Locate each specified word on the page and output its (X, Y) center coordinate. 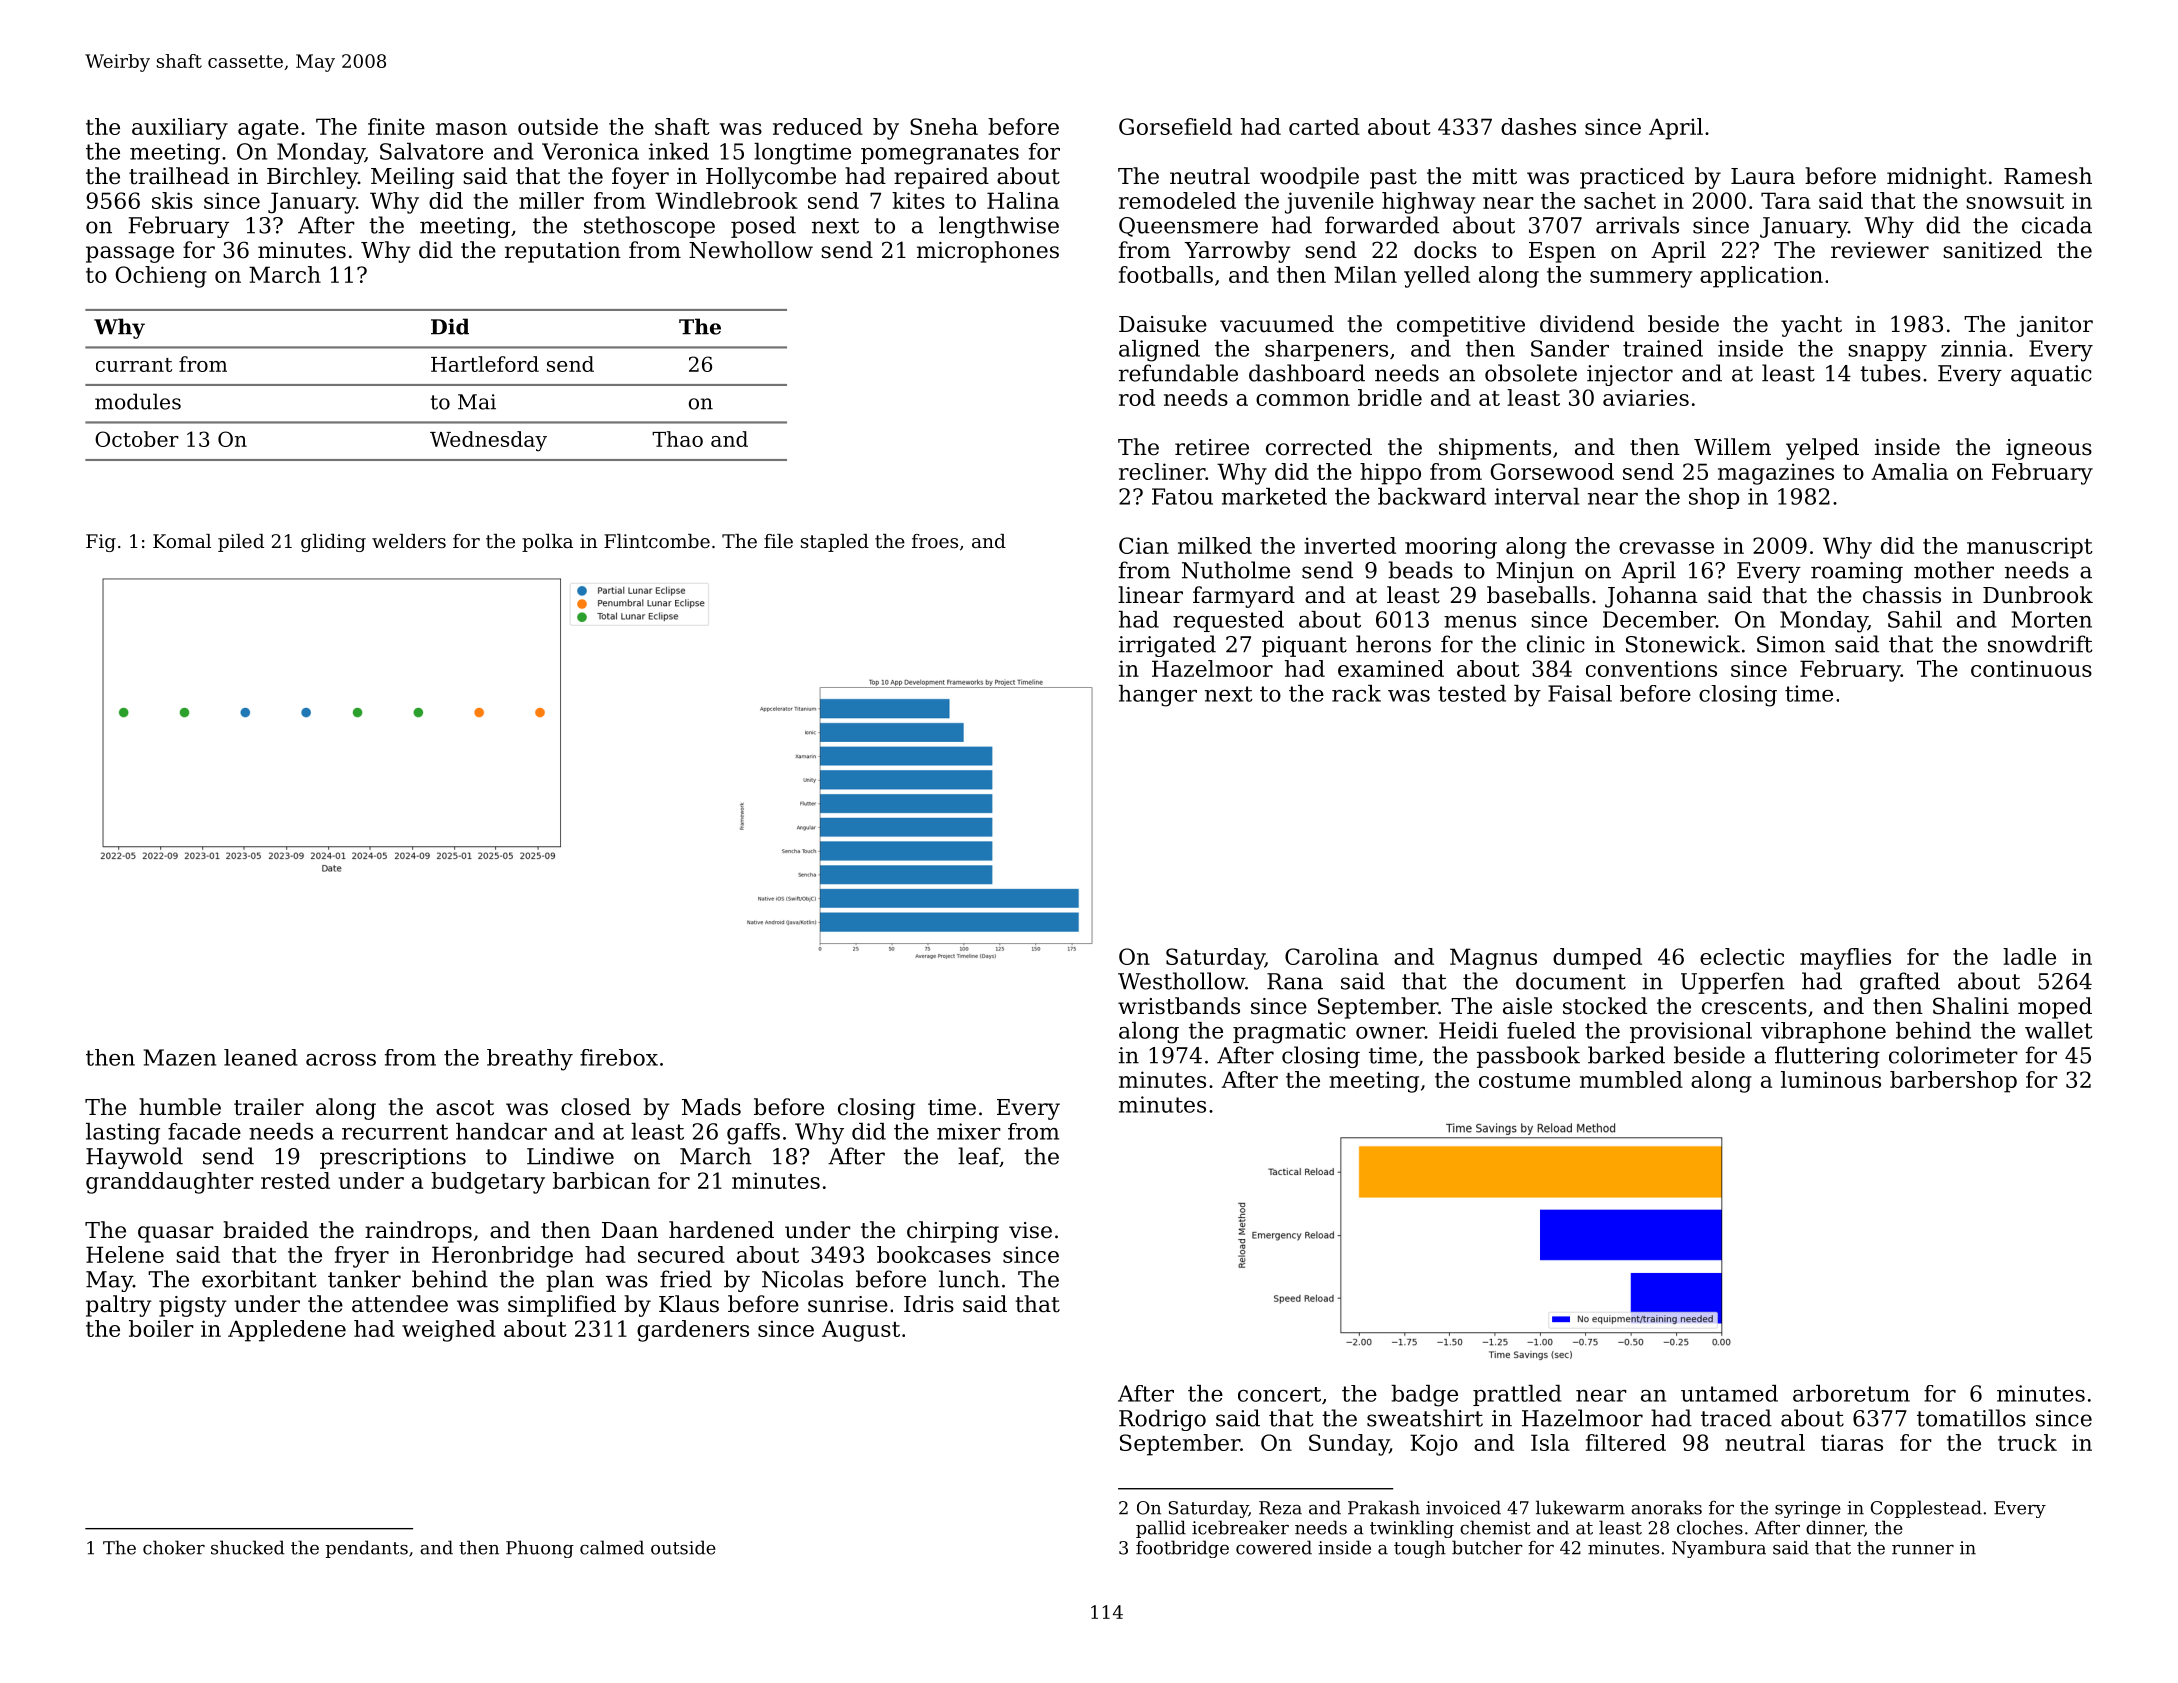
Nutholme (1236, 570)
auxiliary (180, 129)
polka (547, 543)
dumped (1597, 959)
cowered (1274, 1547)
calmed (612, 1547)
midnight (1937, 178)
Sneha (944, 126)
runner (1923, 1550)
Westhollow (1181, 981)
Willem (1732, 447)
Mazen (180, 1057)
